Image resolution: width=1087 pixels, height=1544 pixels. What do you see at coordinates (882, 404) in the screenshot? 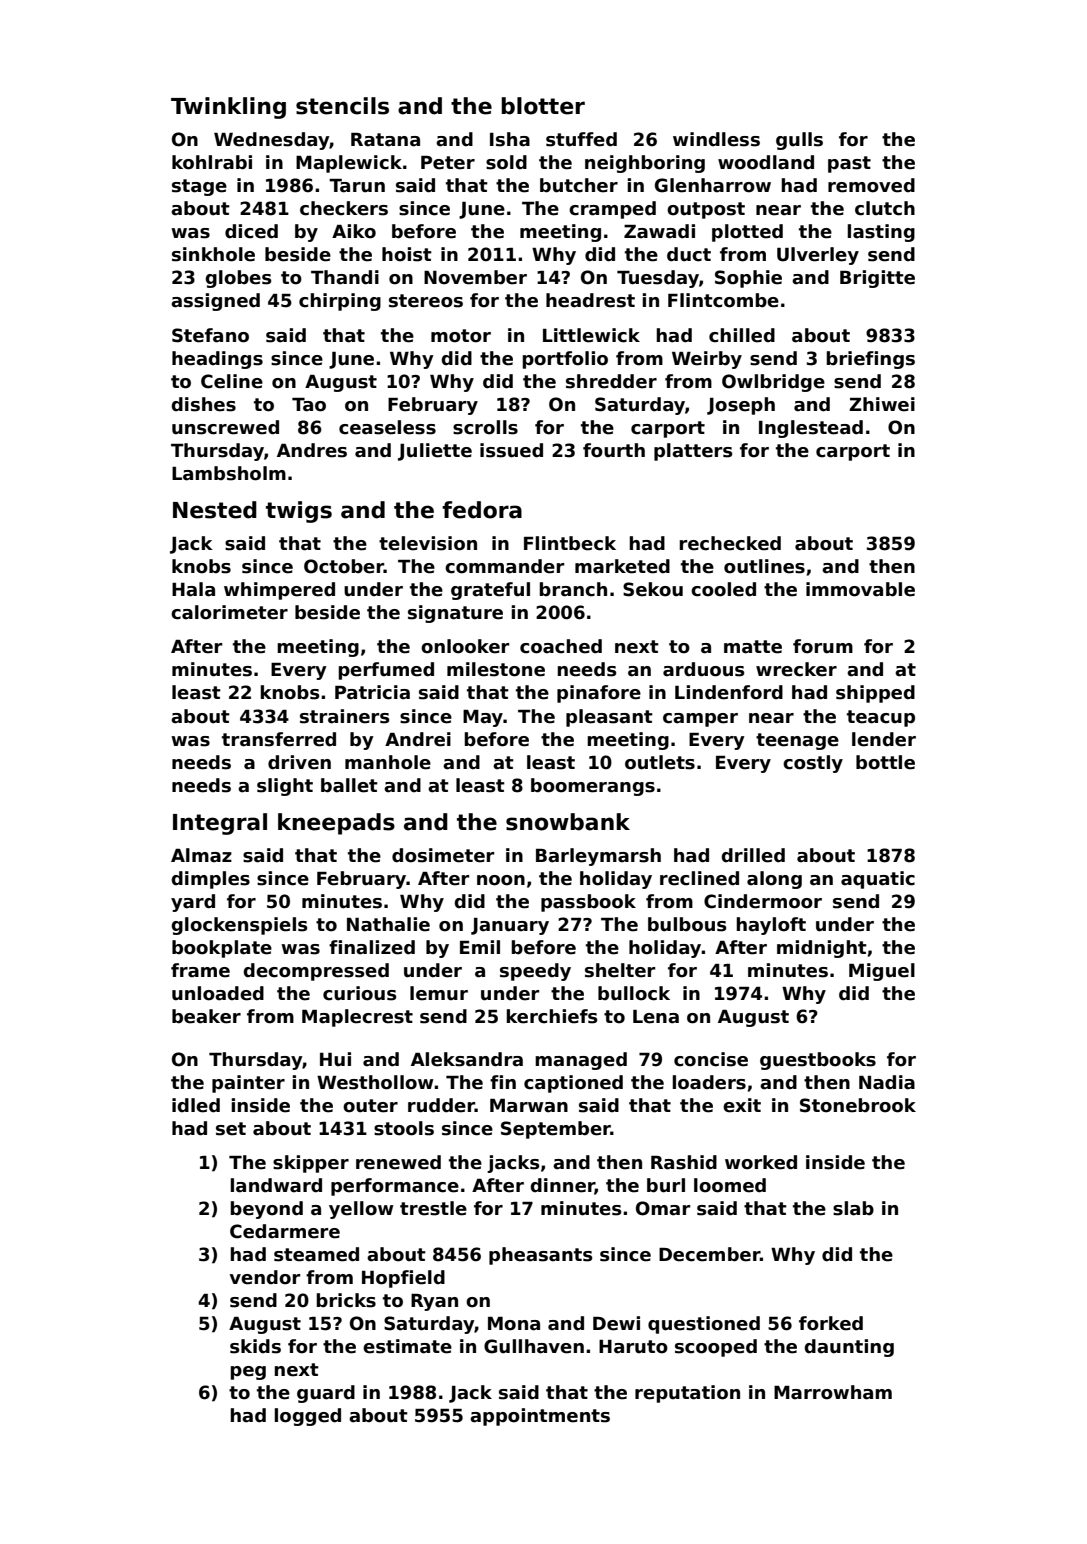
I see `Zhiwei` at bounding box center [882, 404].
